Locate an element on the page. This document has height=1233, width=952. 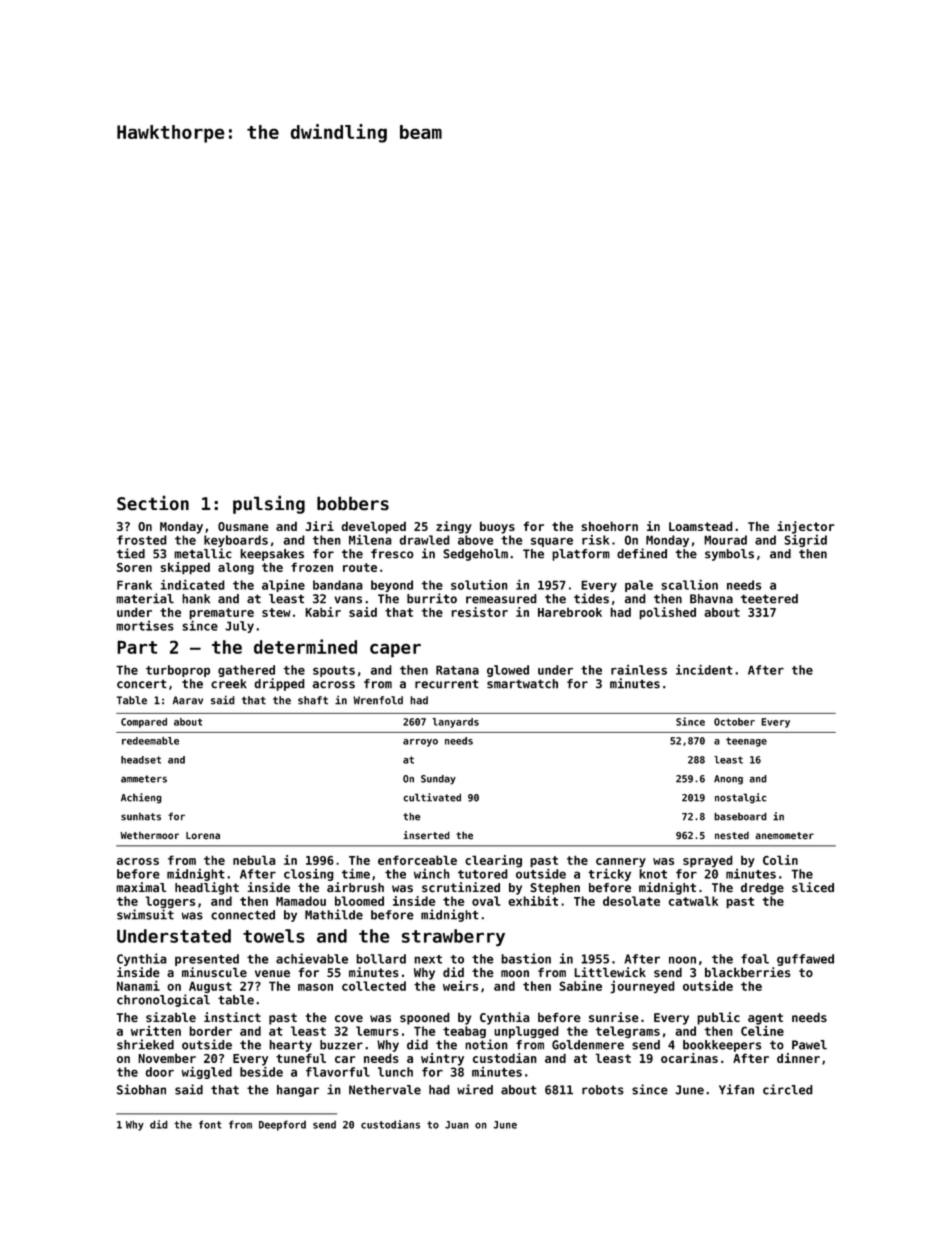
swimsuit is located at coordinates (145, 914).
